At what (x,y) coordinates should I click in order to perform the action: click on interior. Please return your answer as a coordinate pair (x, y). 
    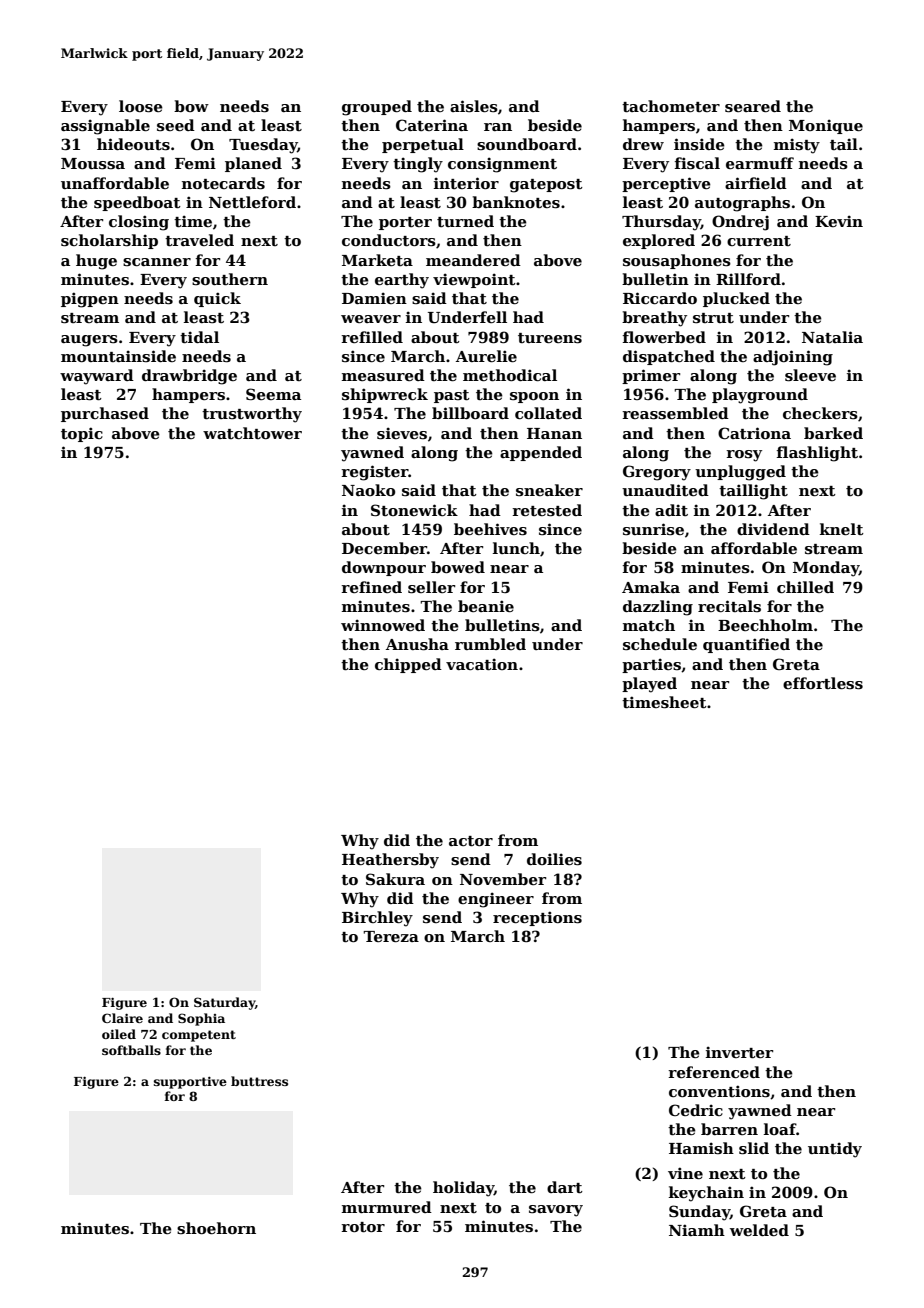
    Looking at the image, I should click on (466, 183).
